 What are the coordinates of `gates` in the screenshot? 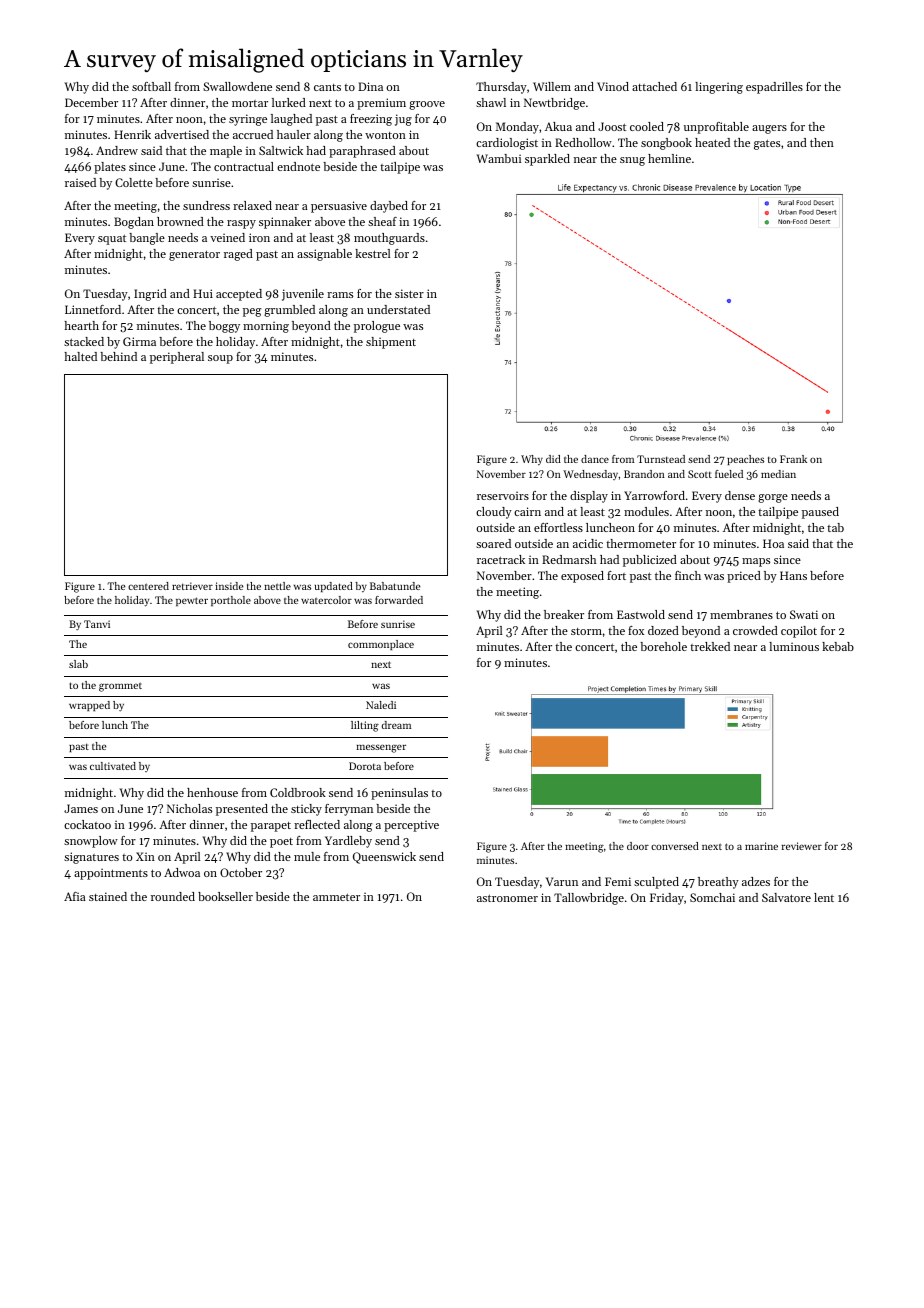 It's located at (767, 144).
